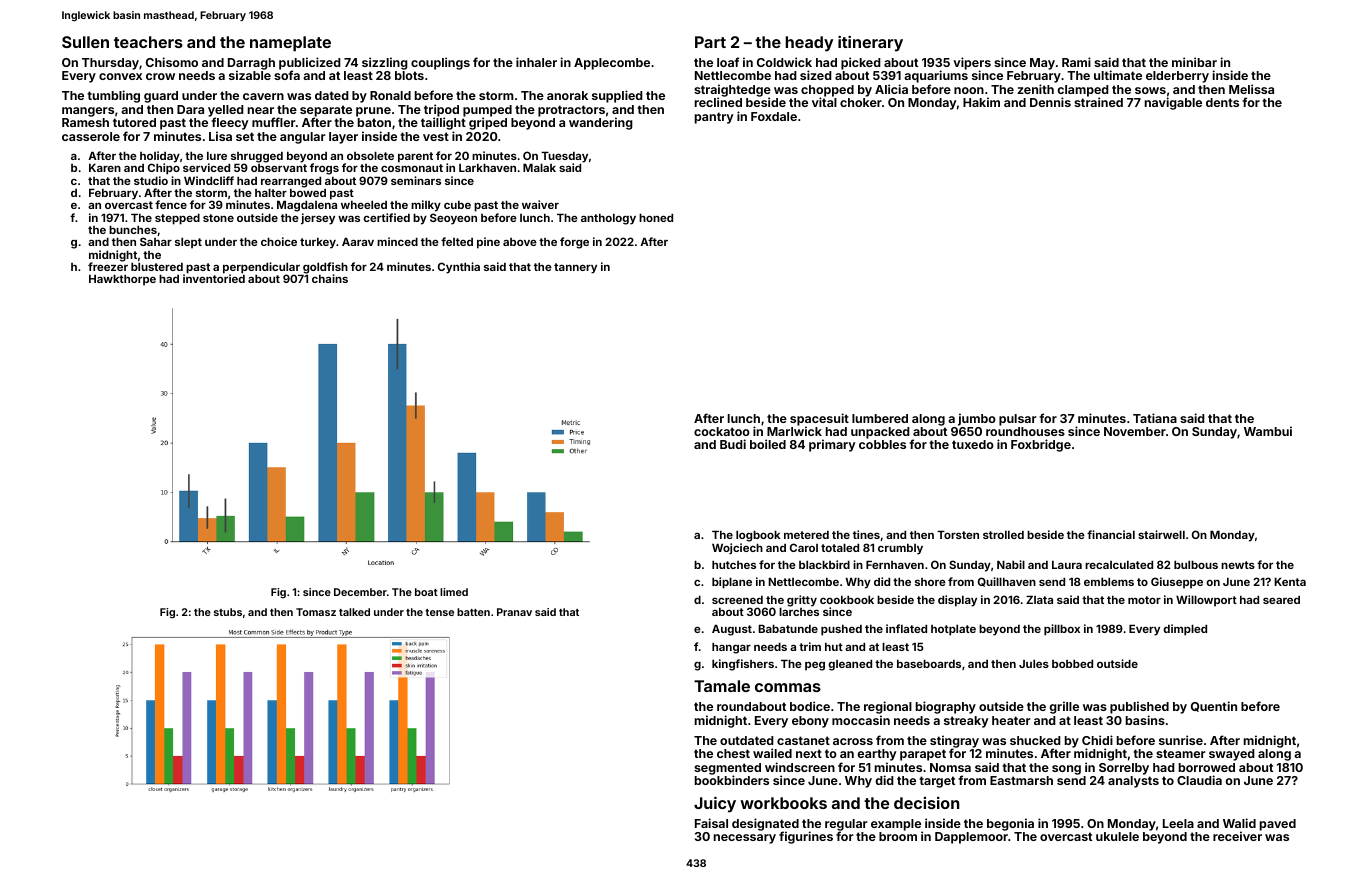 This page has width=1372, height=887. I want to click on Juicy, so click(715, 804).
